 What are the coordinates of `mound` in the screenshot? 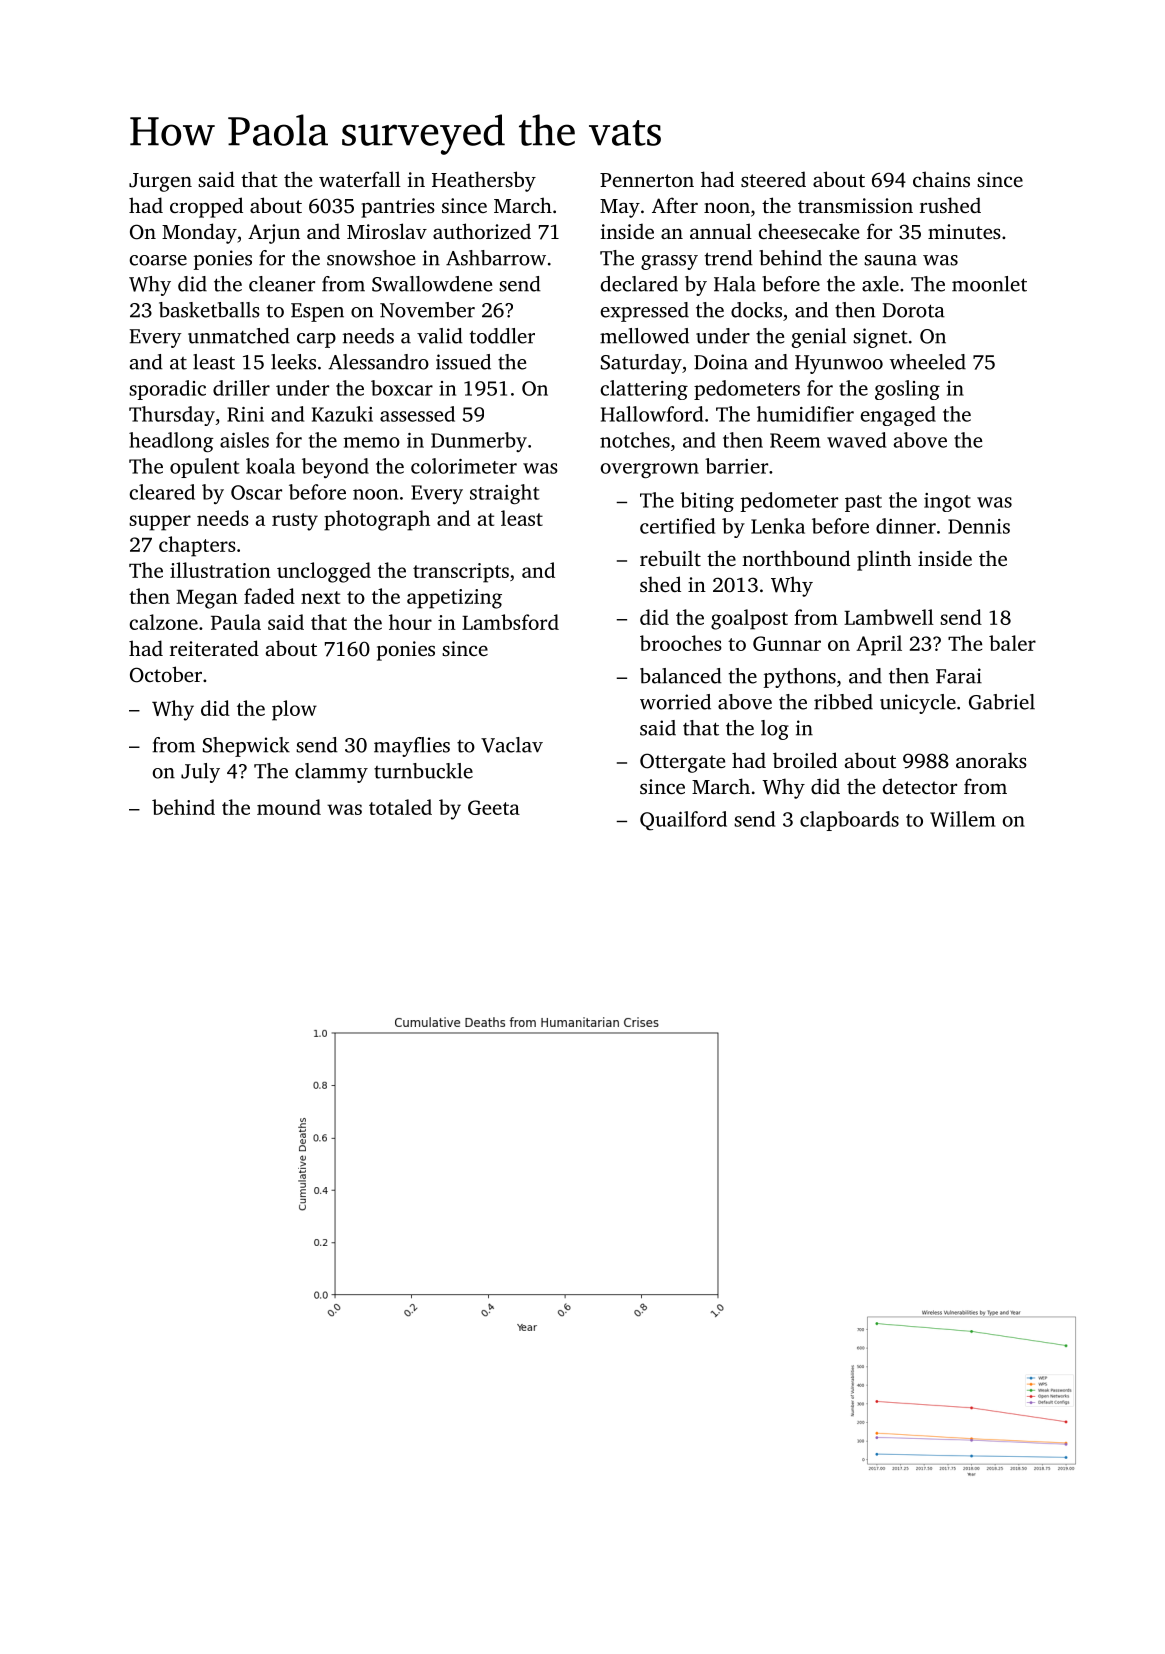 It's located at (289, 807).
